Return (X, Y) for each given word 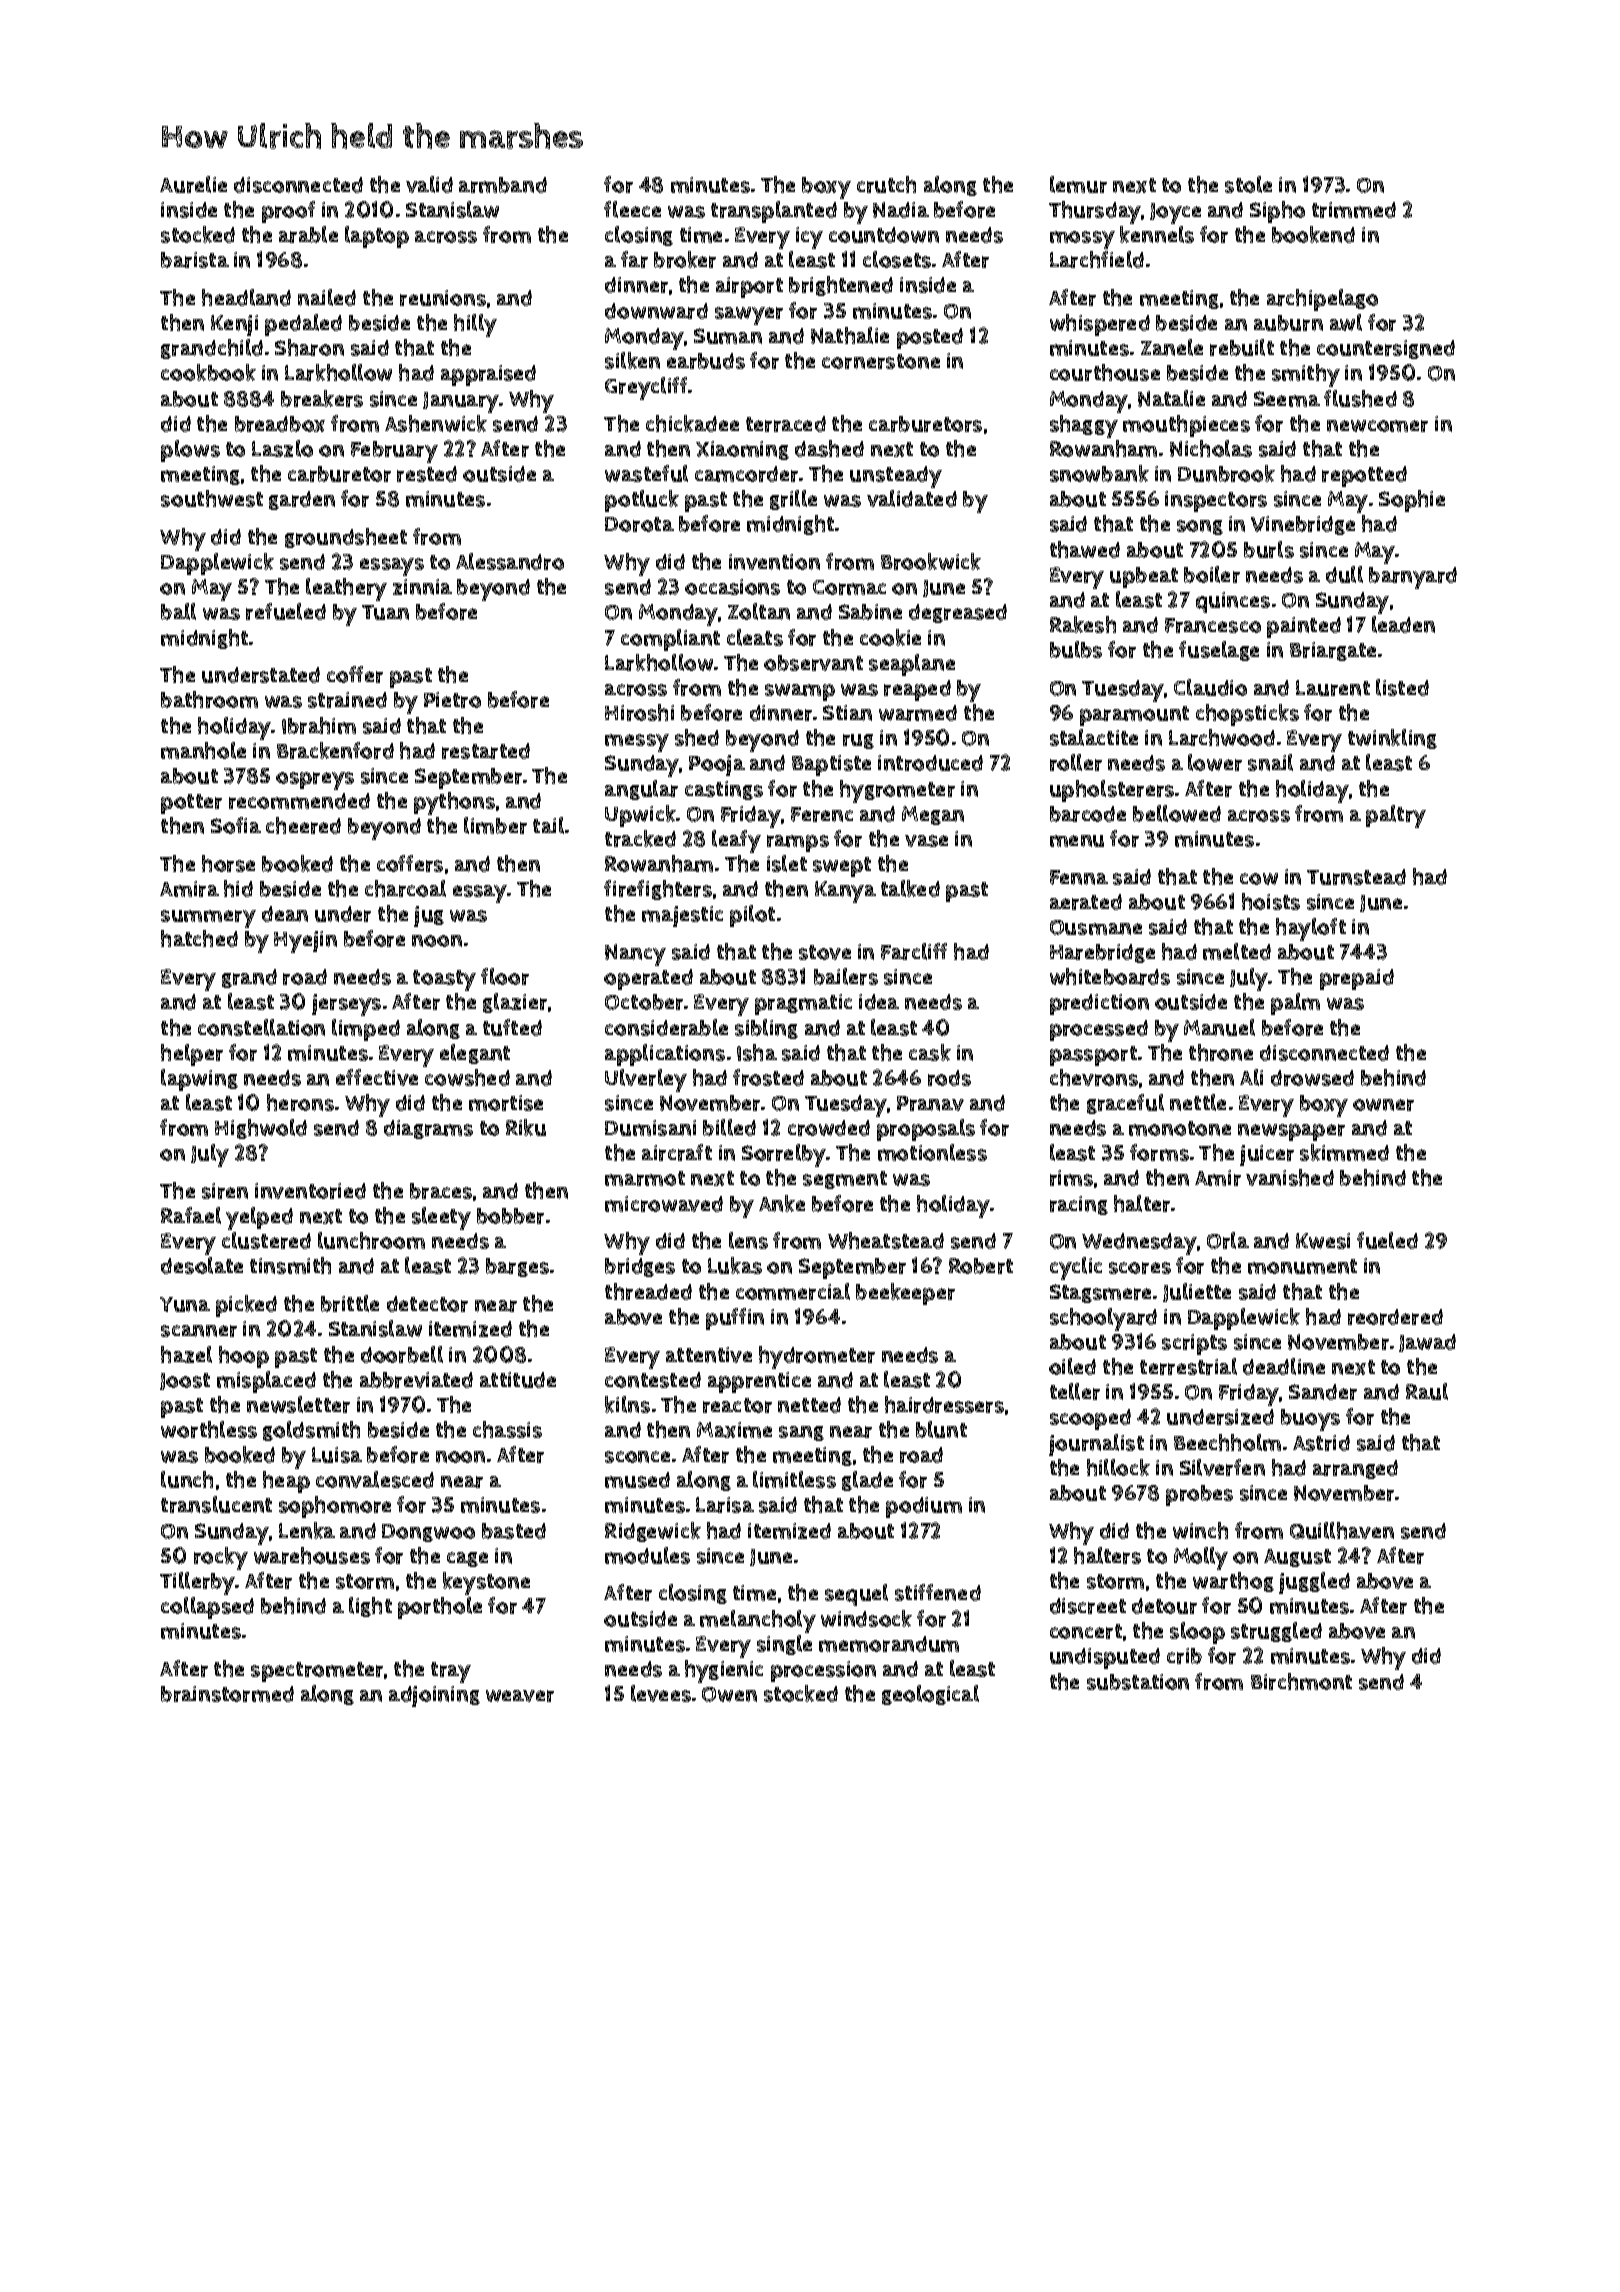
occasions (732, 587)
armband (503, 185)
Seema (1287, 399)
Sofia (236, 825)
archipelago (1322, 300)
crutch (886, 184)
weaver (520, 1696)
